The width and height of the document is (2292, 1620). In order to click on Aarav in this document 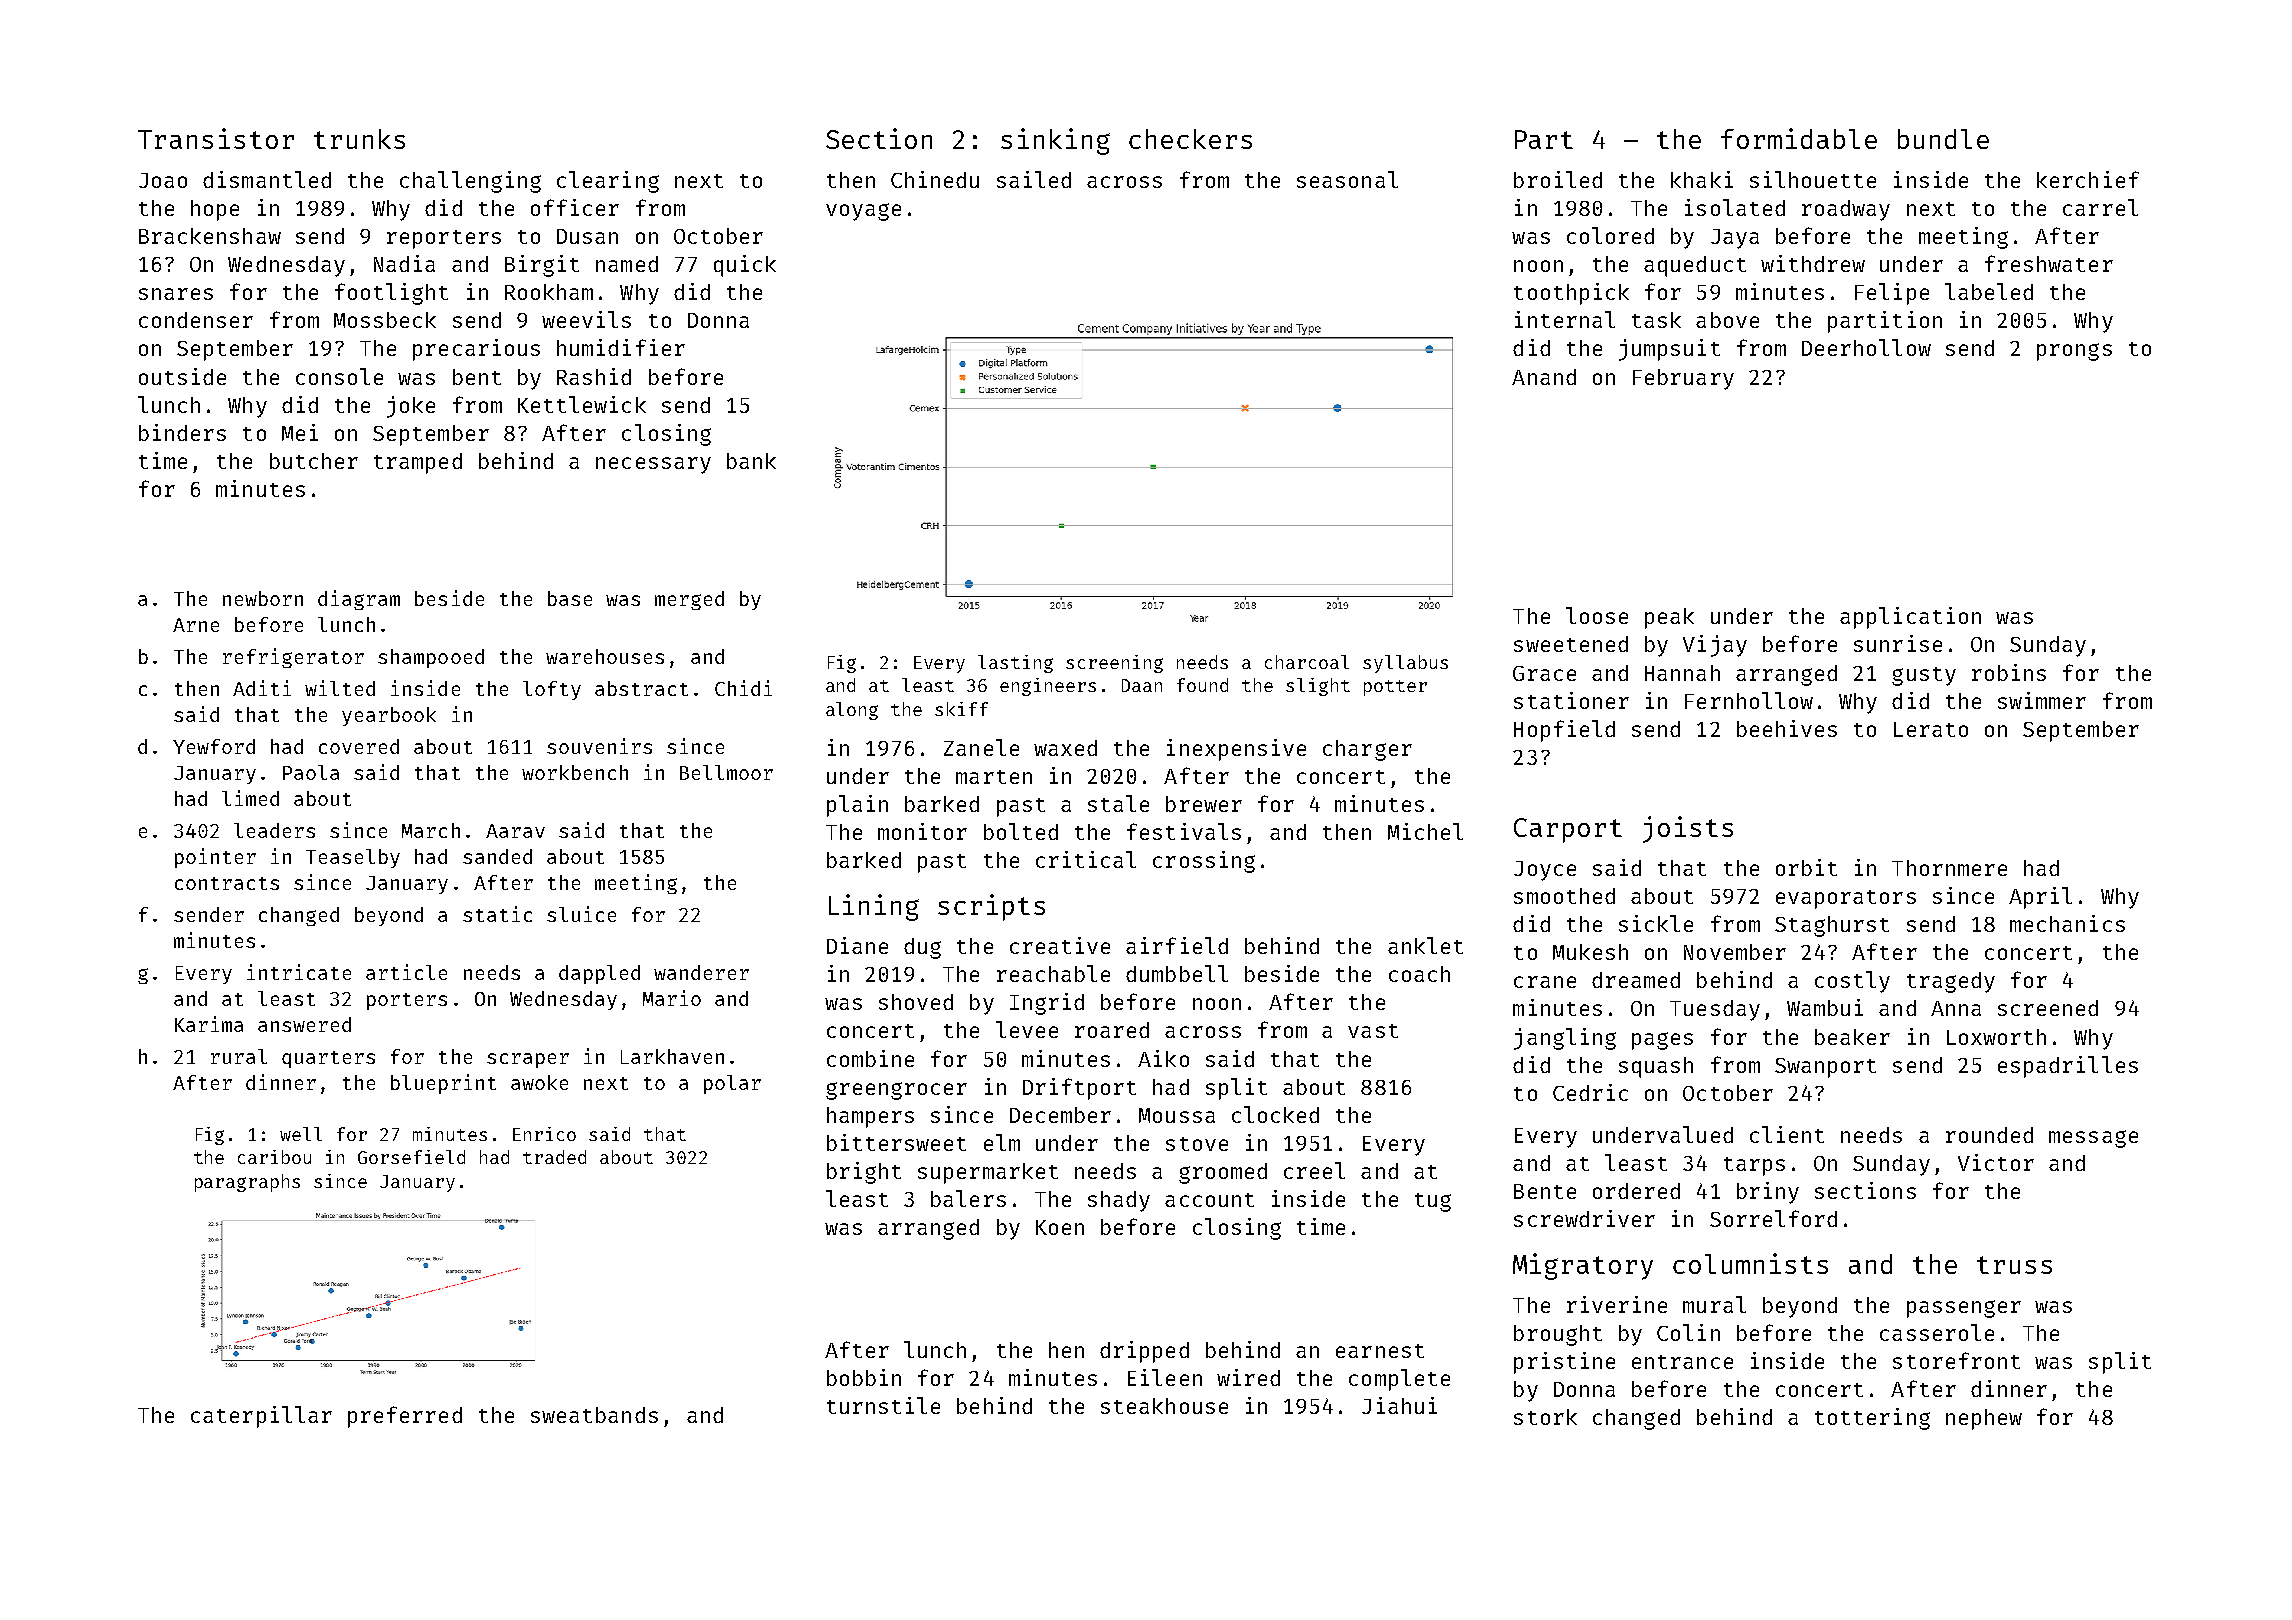, I will do `click(515, 831)`.
